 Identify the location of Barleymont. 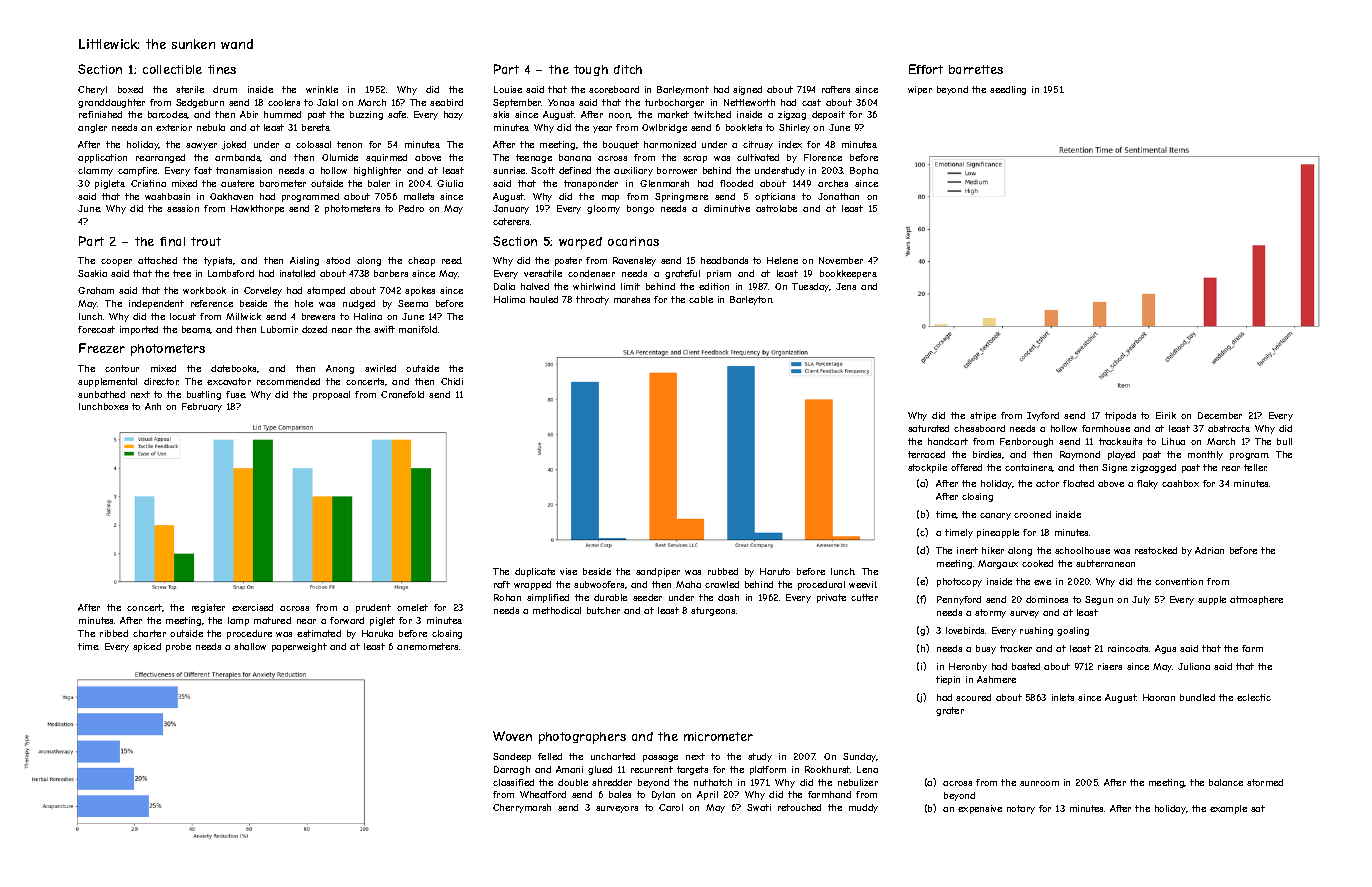
(683, 90).
